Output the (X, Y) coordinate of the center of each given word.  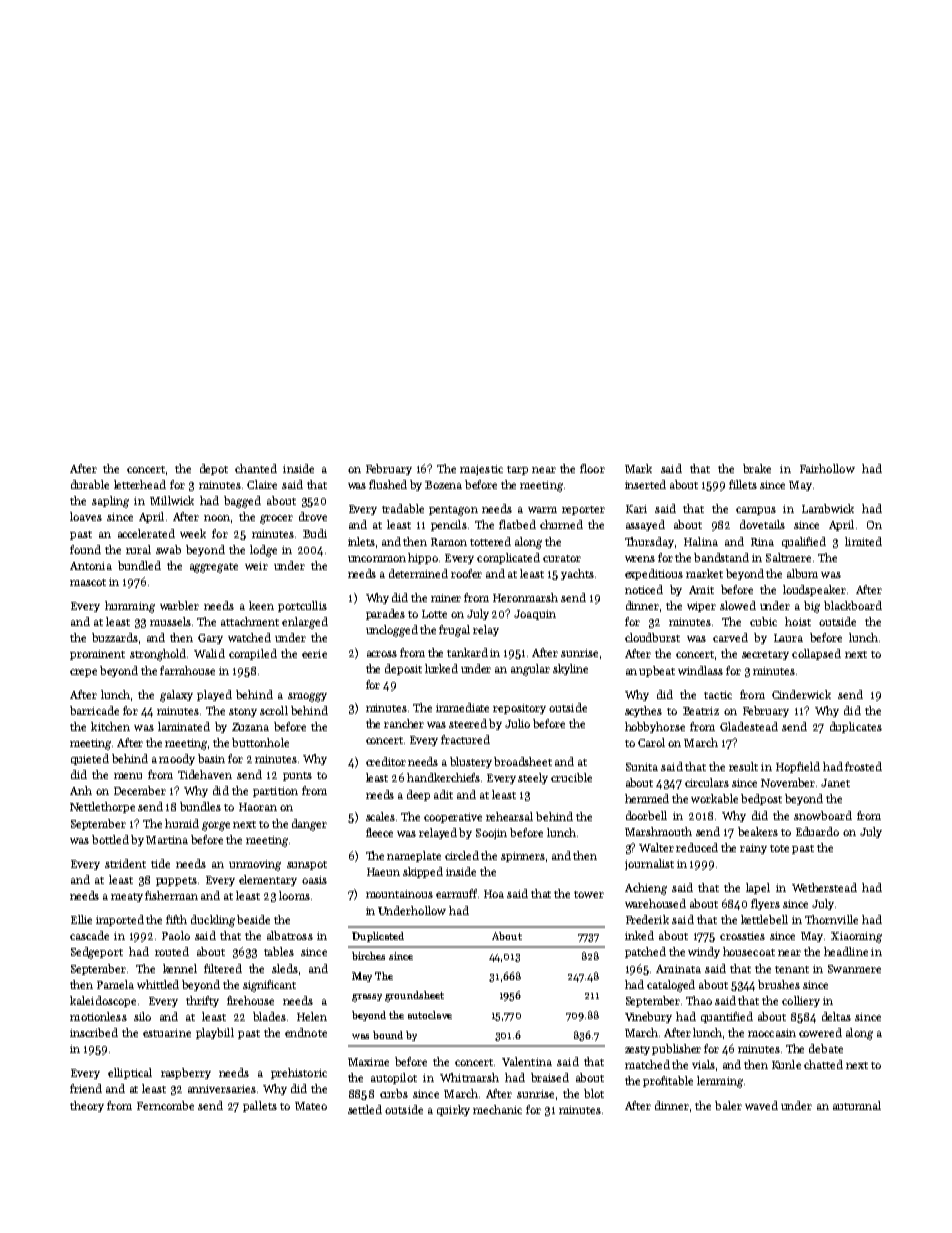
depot (214, 469)
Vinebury (648, 1017)
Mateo (311, 1106)
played (214, 695)
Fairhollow (827, 468)
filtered (223, 968)
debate (826, 1048)
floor (592, 468)
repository (519, 709)
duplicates (856, 727)
